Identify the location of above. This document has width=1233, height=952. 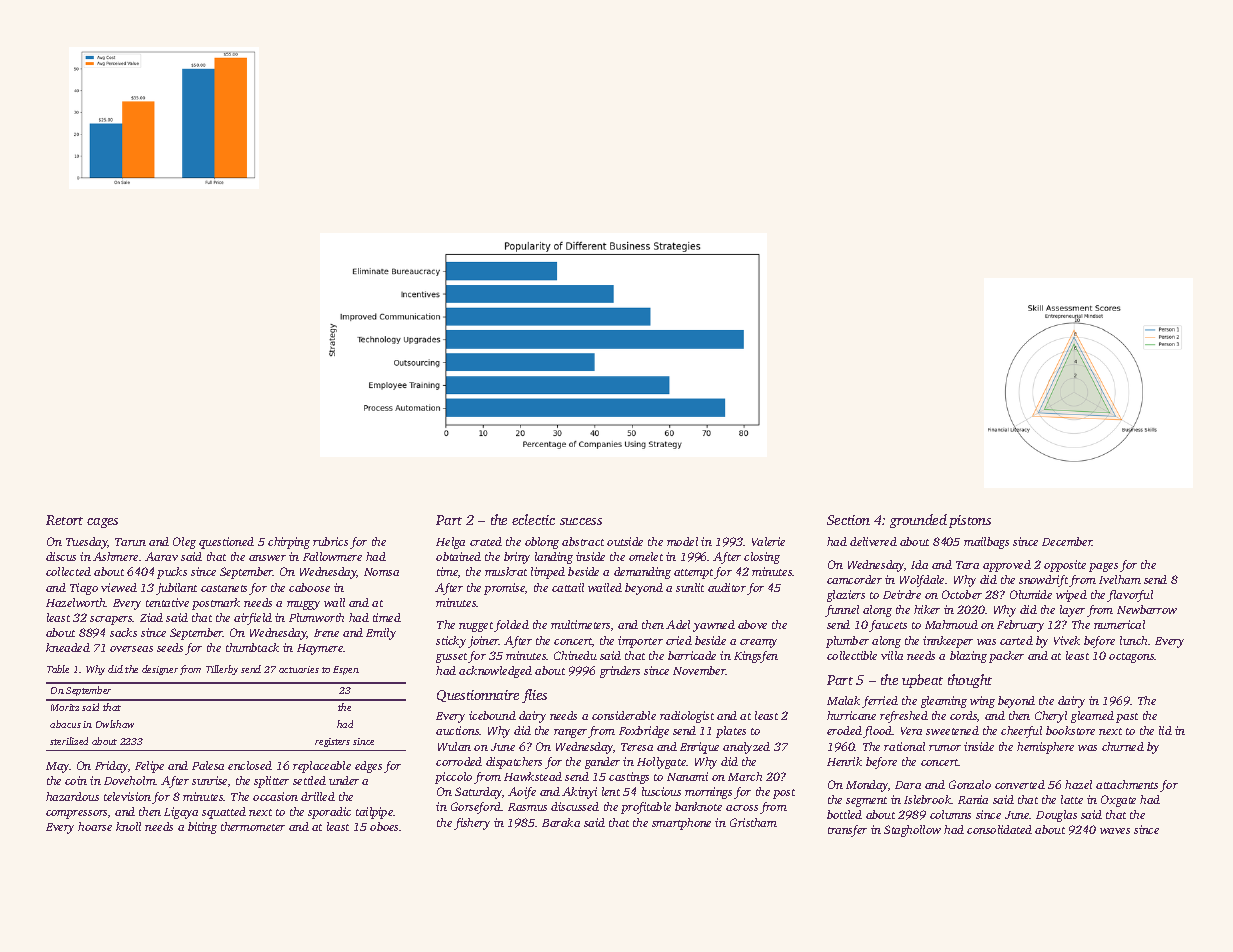
(752, 624).
